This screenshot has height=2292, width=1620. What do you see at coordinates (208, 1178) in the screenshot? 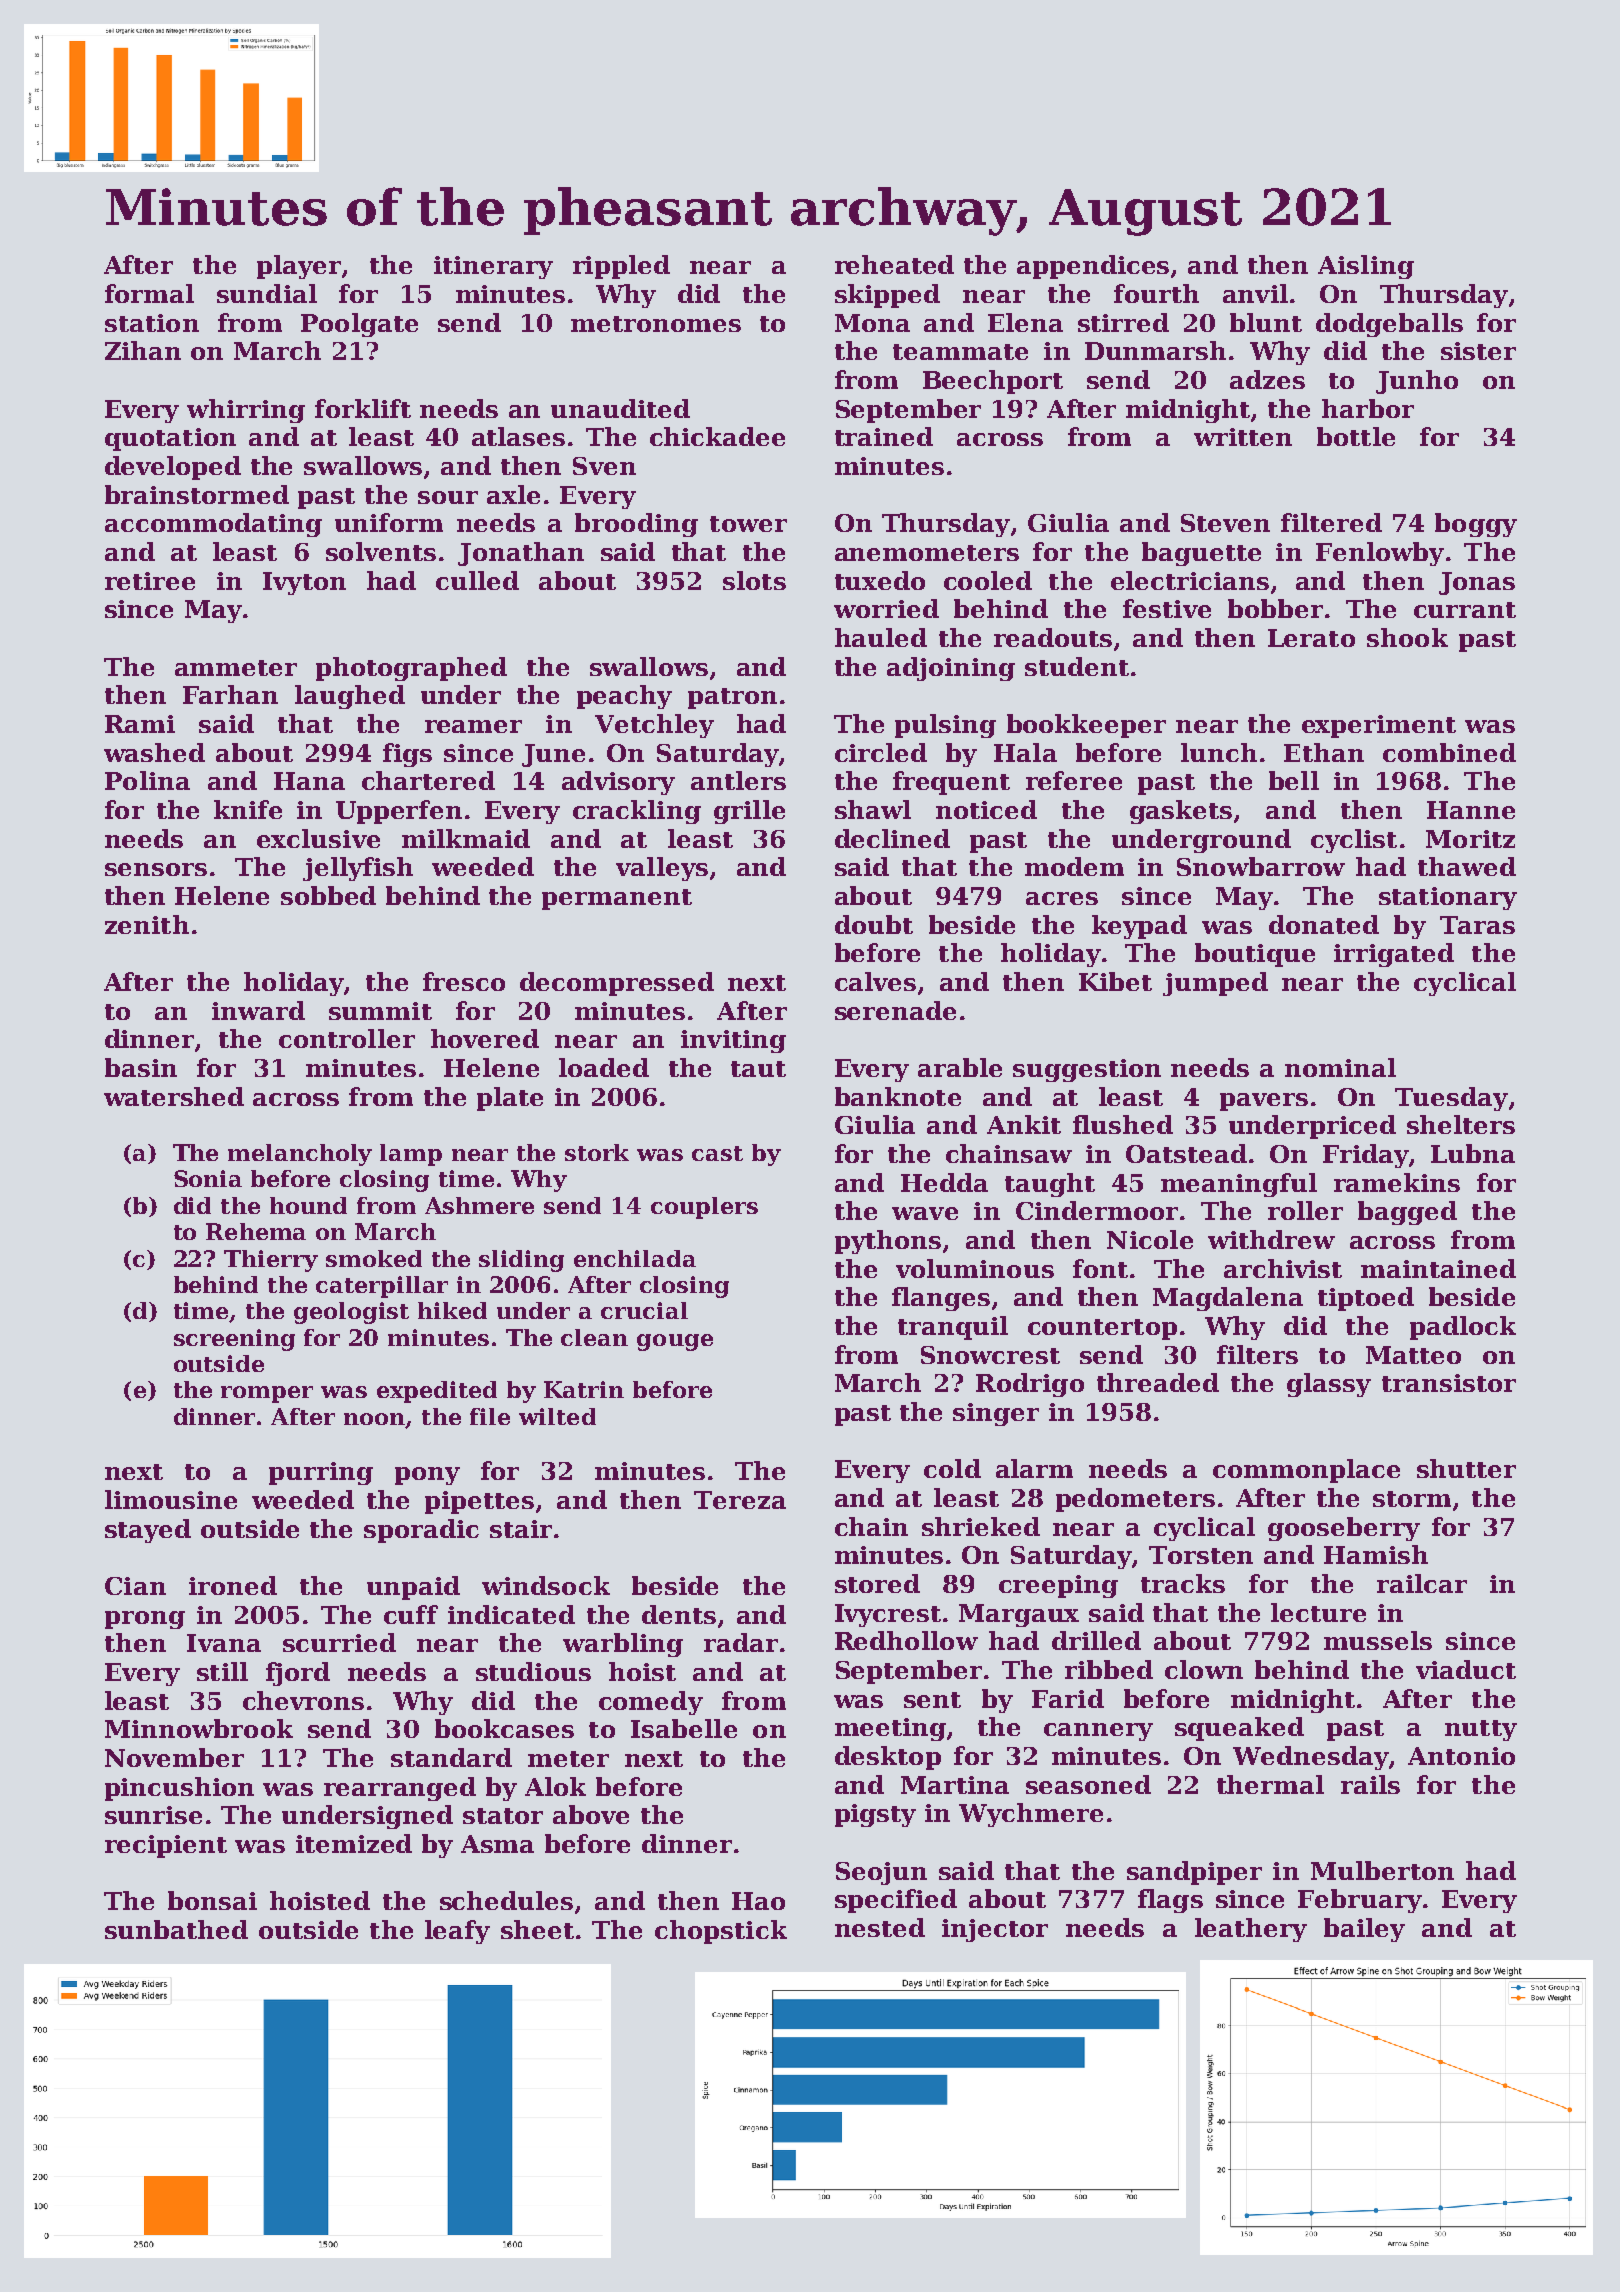
I see `Sonia` at bounding box center [208, 1178].
